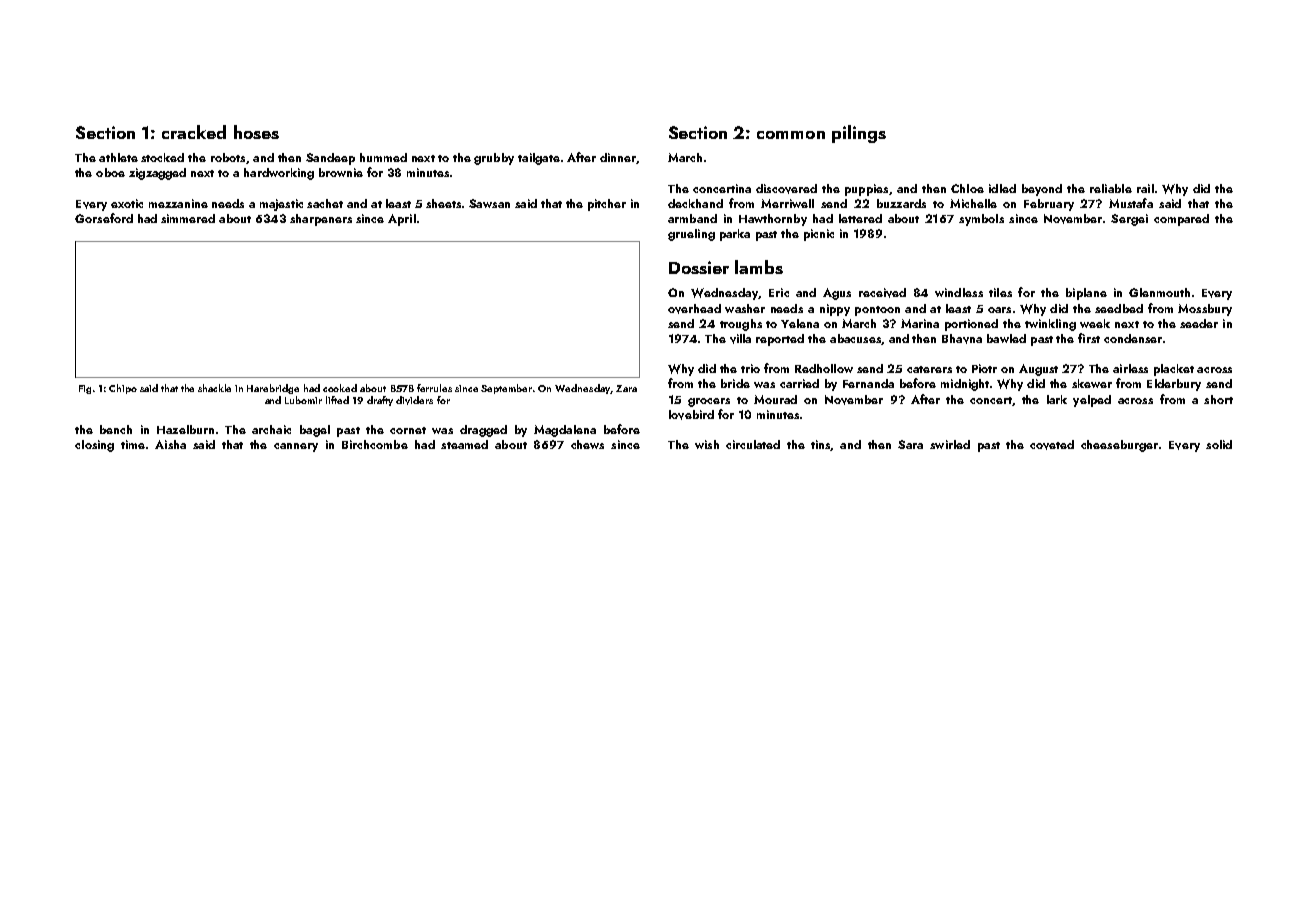  I want to click on grueling, so click(691, 235).
